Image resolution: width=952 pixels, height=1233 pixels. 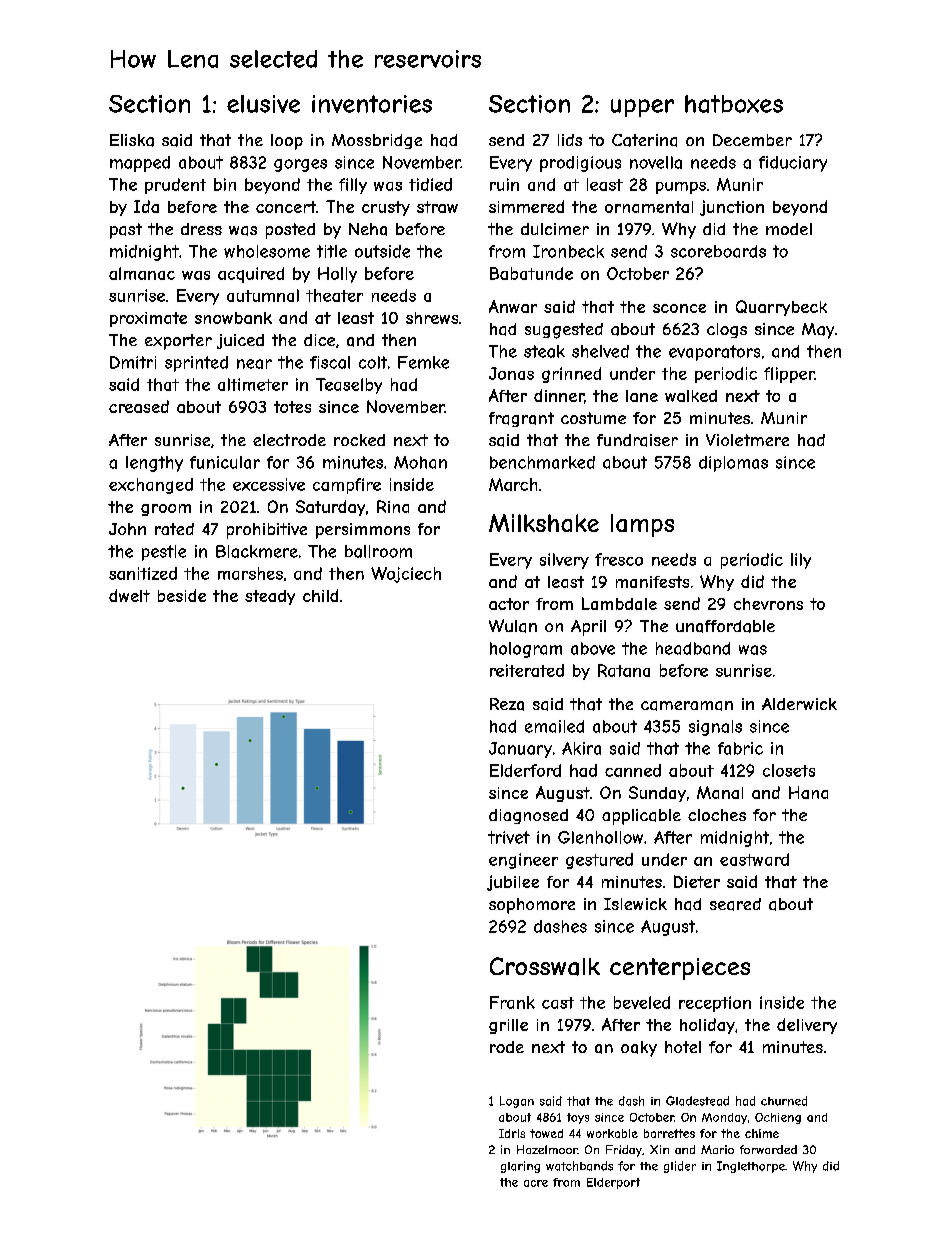 I want to click on acre, so click(x=536, y=1183).
